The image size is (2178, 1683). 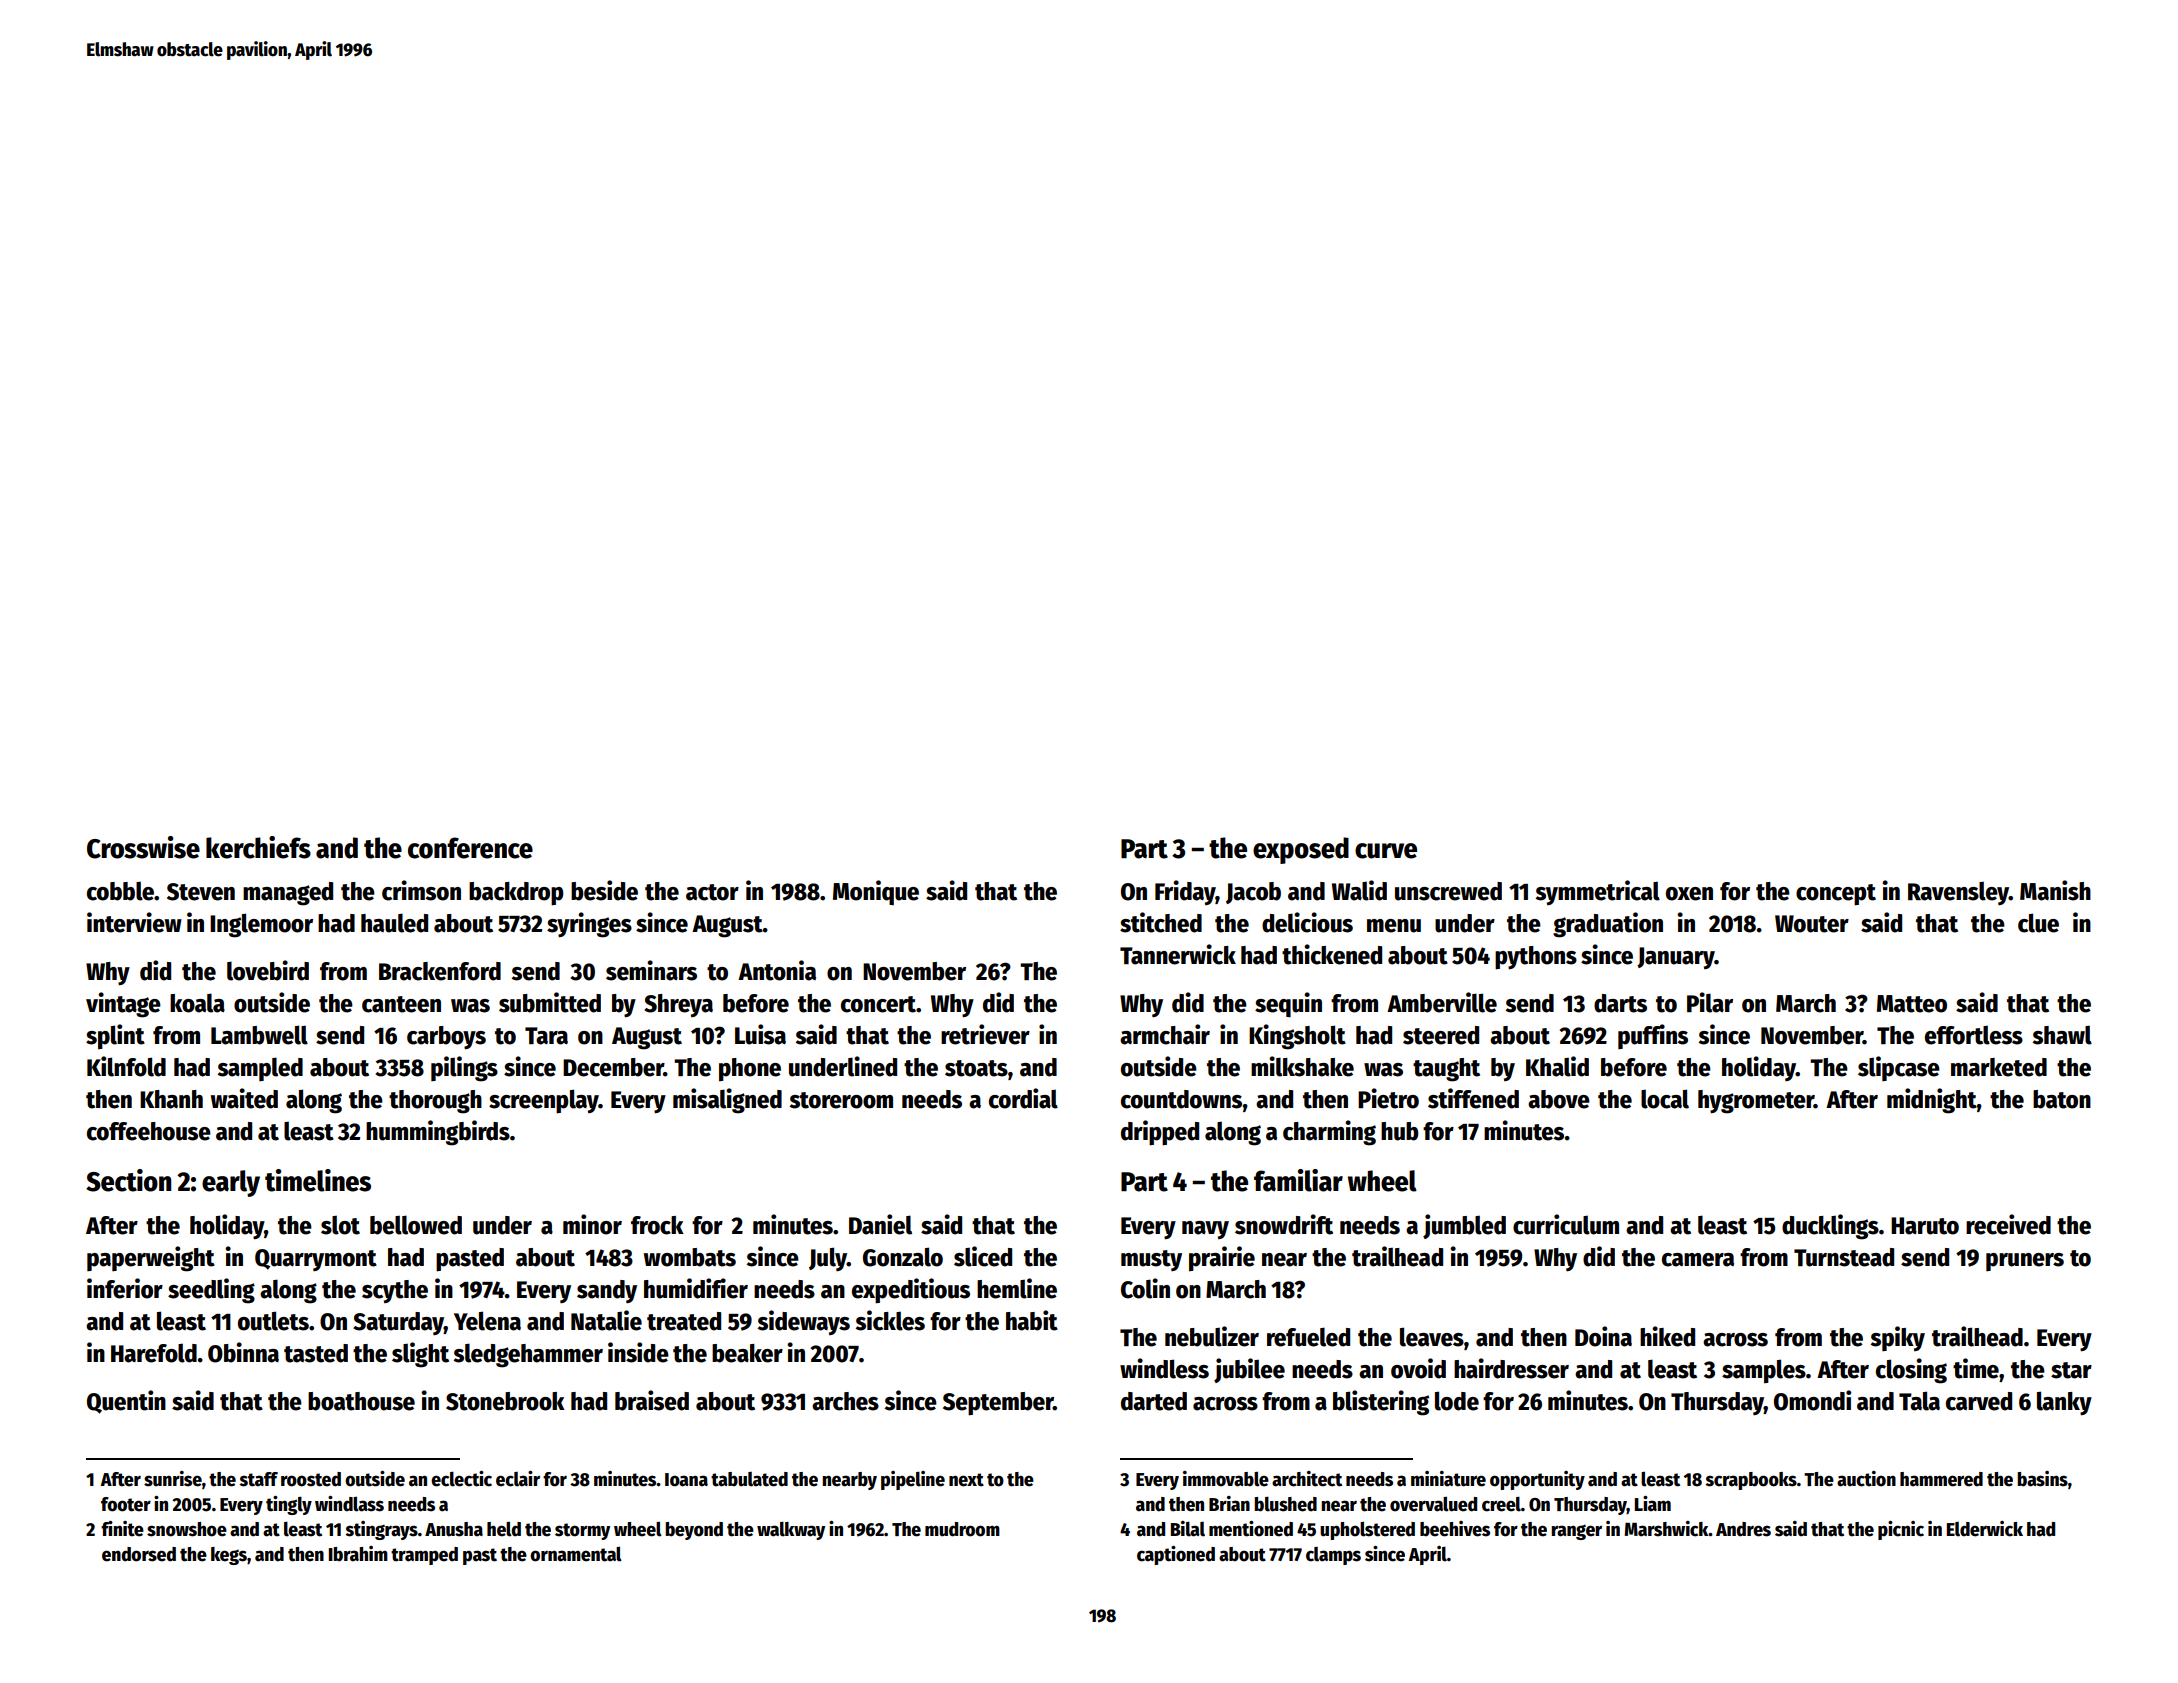 I want to click on Section, so click(x=128, y=1180).
